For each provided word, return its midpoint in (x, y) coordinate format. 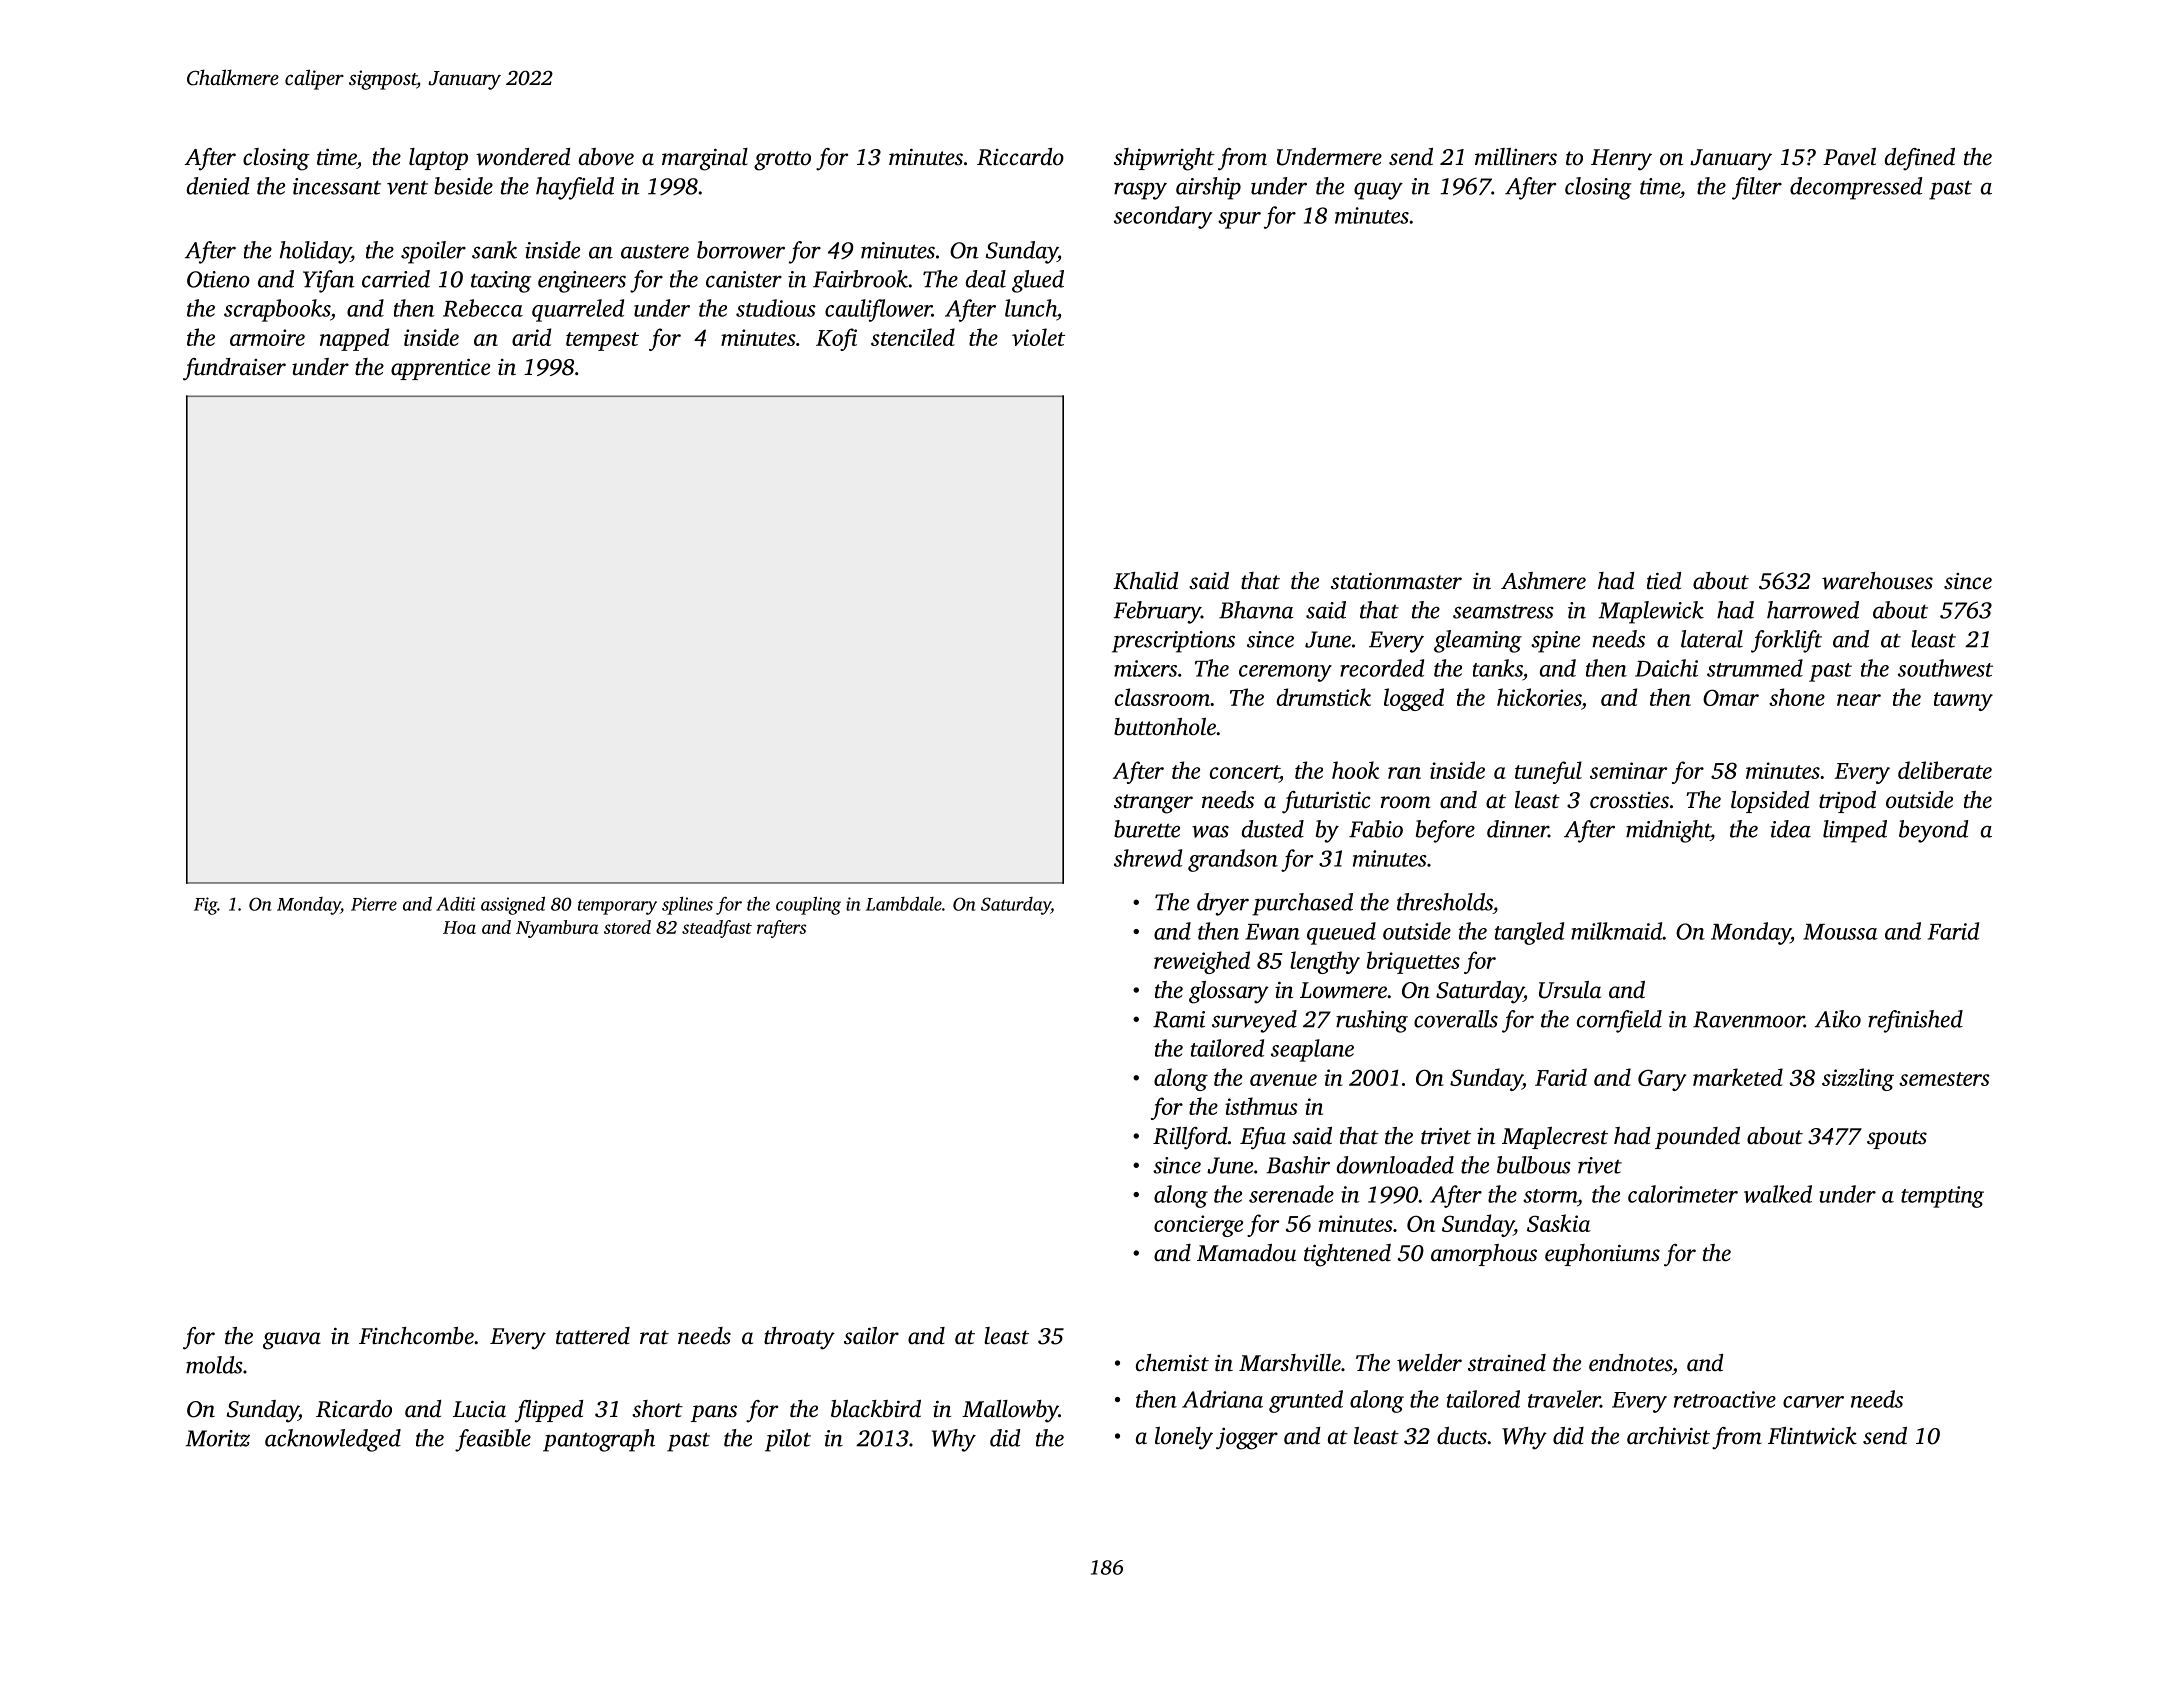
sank (494, 250)
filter (1757, 188)
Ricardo (354, 1409)
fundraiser (234, 369)
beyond (1934, 831)
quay (1378, 191)
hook (1355, 770)
